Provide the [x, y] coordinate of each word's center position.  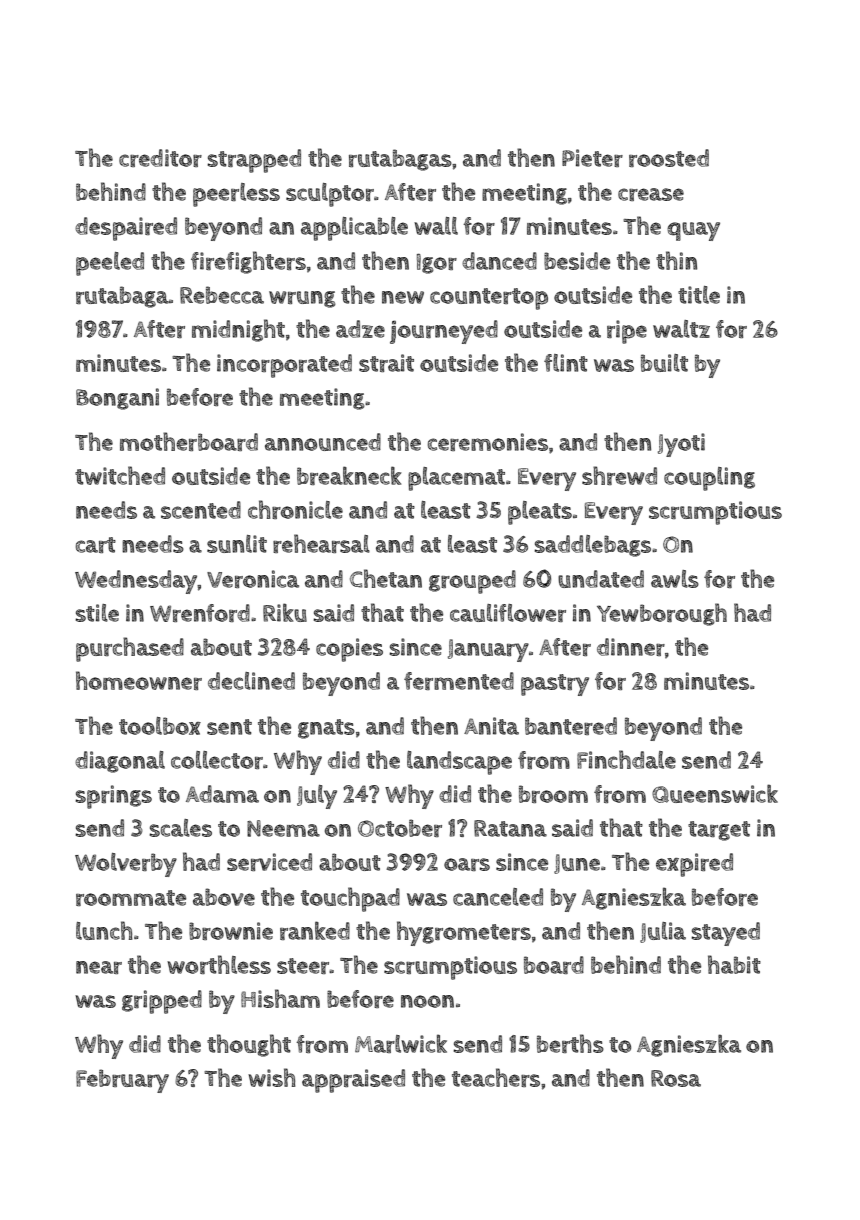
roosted [669, 158]
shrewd [619, 475]
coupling [709, 479]
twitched [120, 475]
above [224, 897]
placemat [456, 479]
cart [96, 545]
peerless [236, 195]
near [99, 967]
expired [694, 865]
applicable [354, 229]
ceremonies [488, 442]
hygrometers [464, 933]
